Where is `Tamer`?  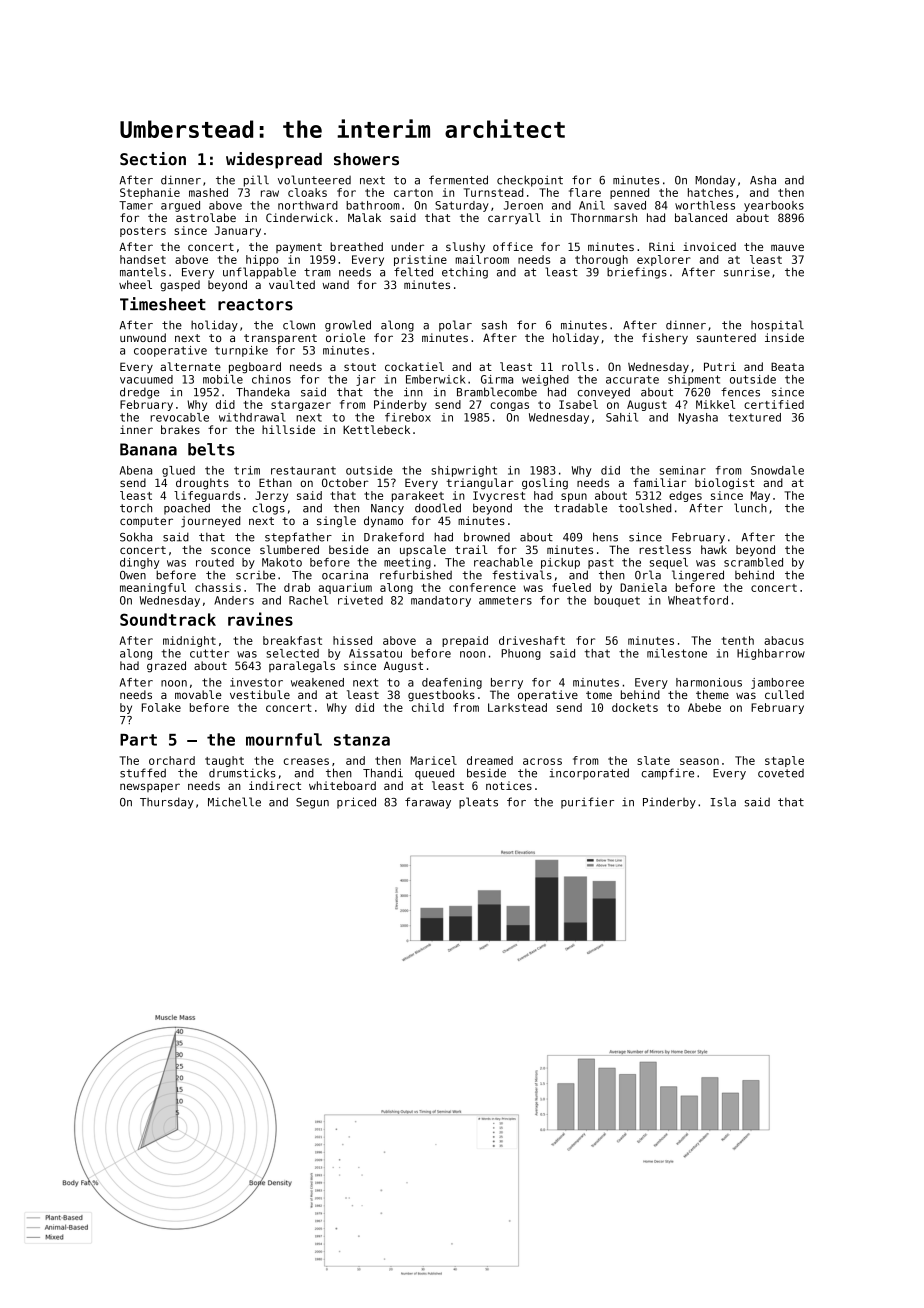
Tamer is located at coordinates (136, 205).
